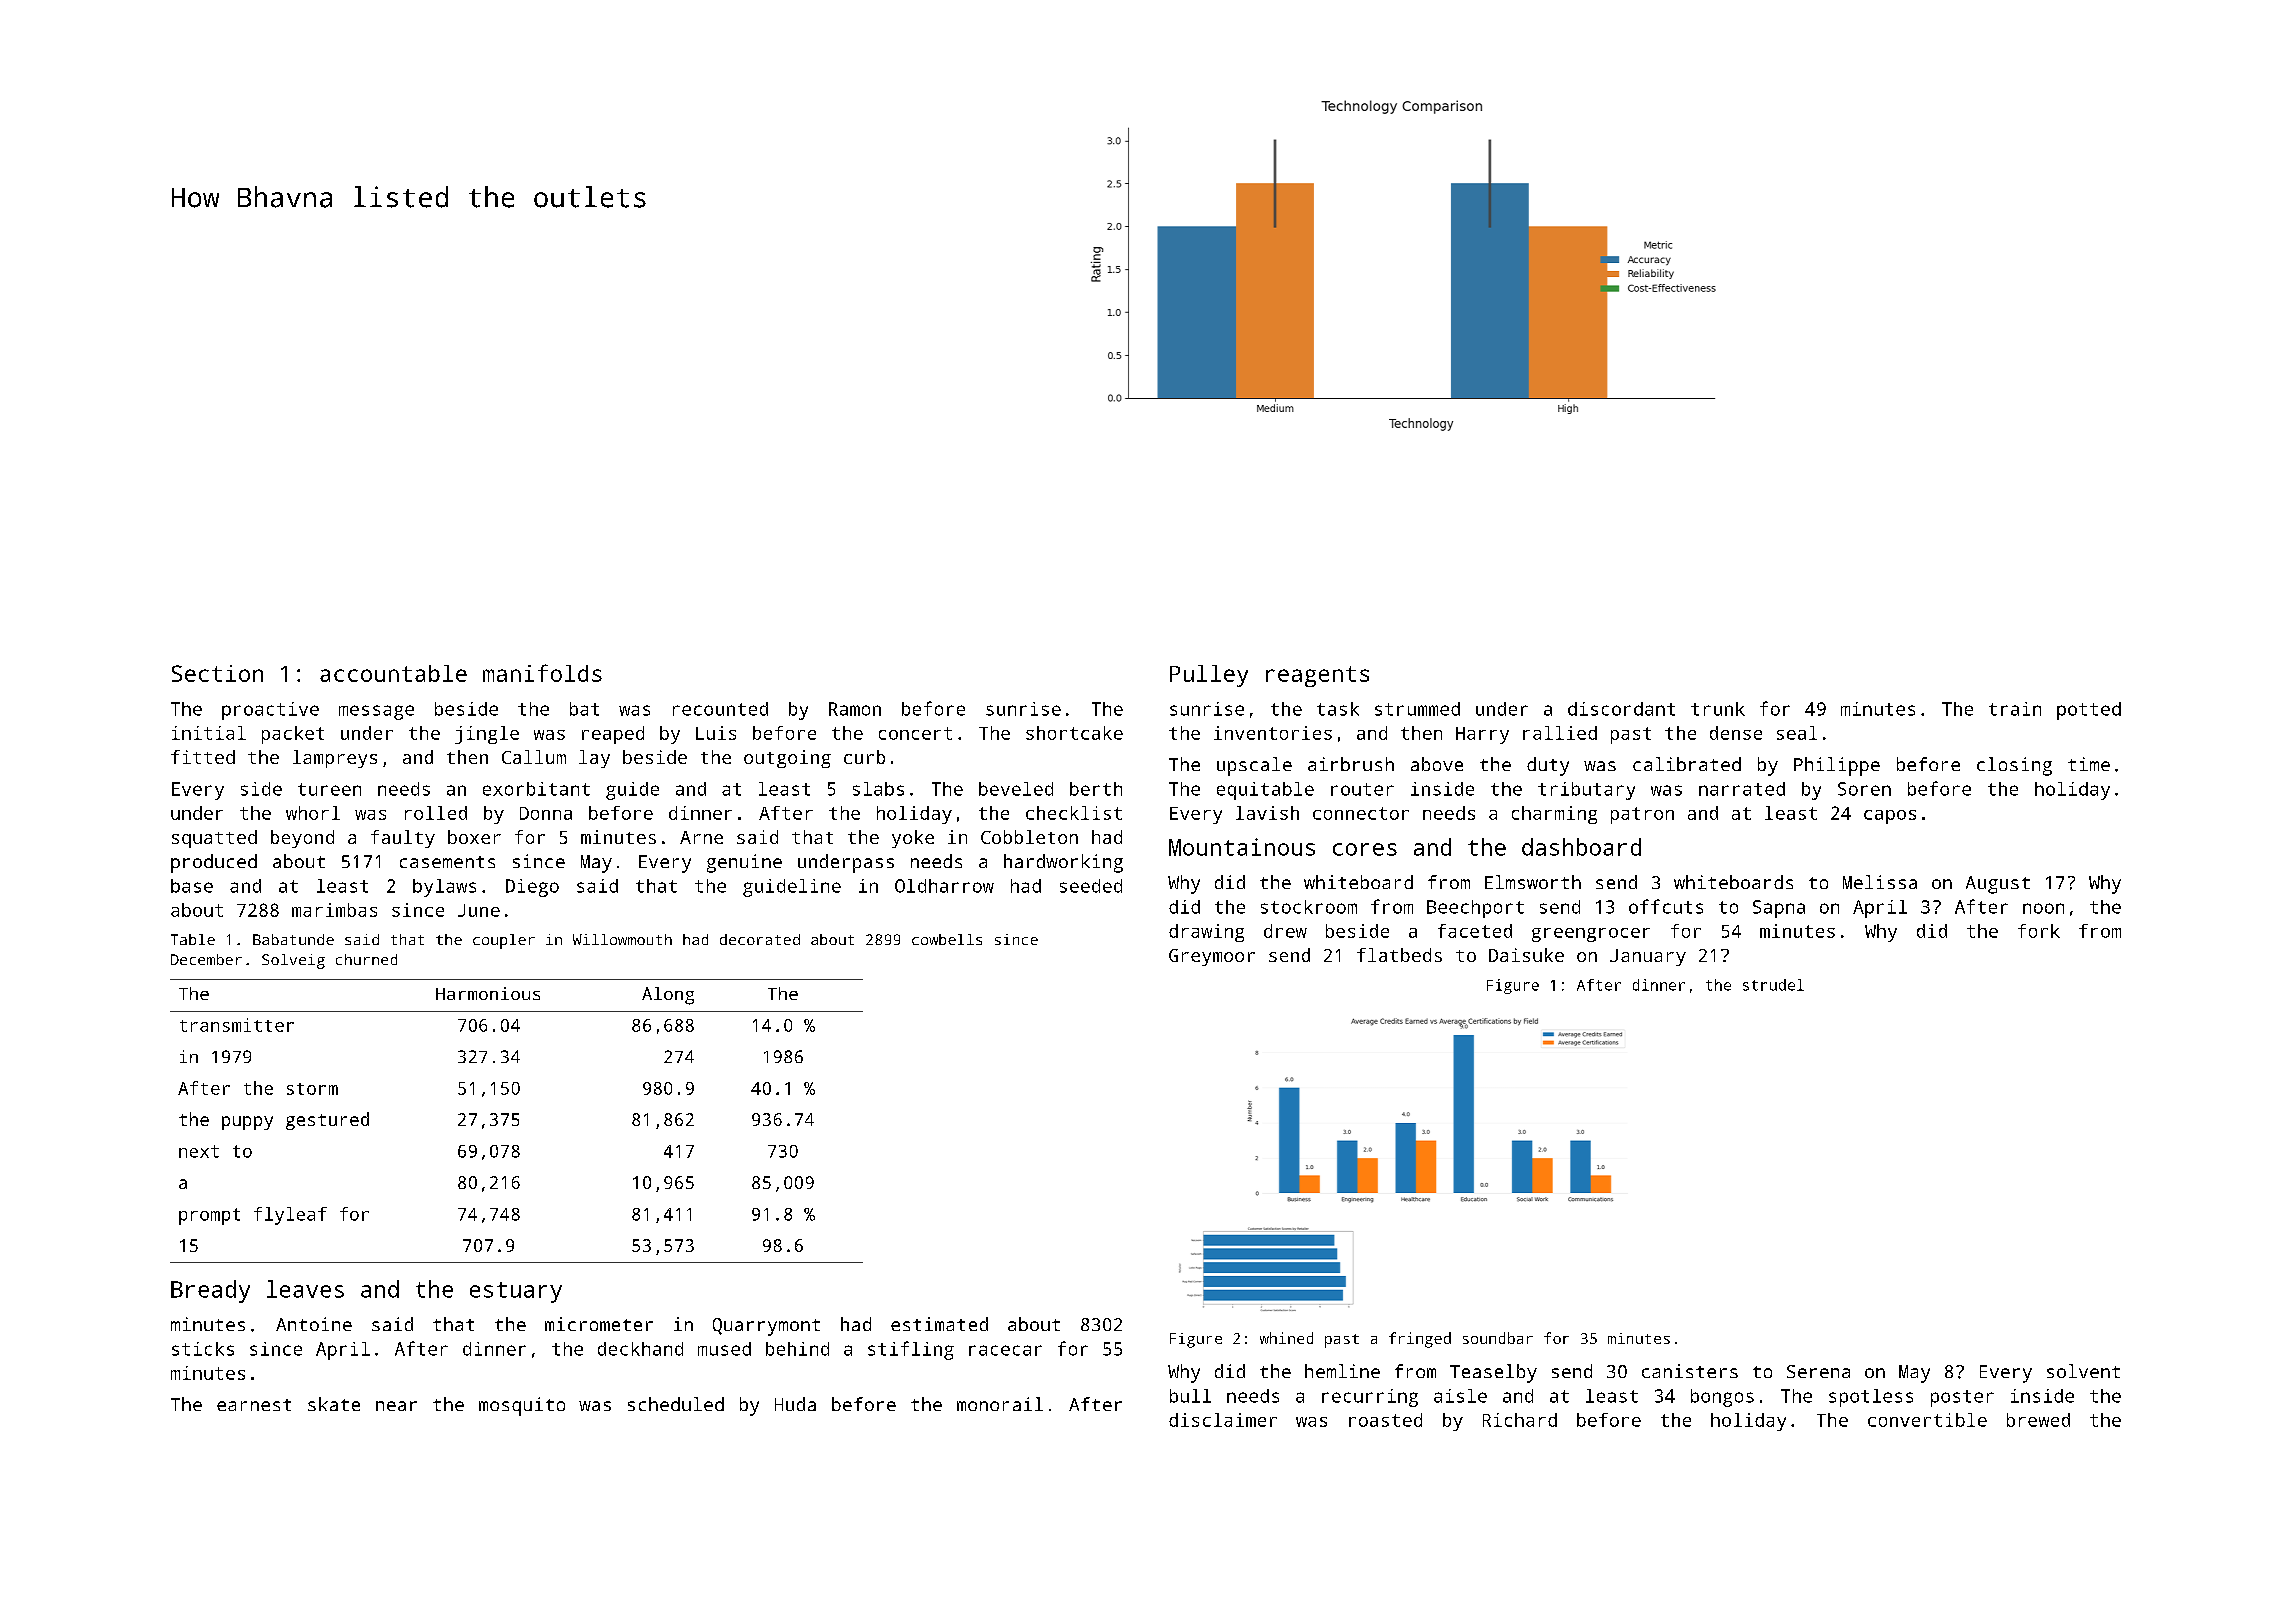  Describe the element at coordinates (290, 1216) in the screenshot. I see `flyleaf` at that location.
